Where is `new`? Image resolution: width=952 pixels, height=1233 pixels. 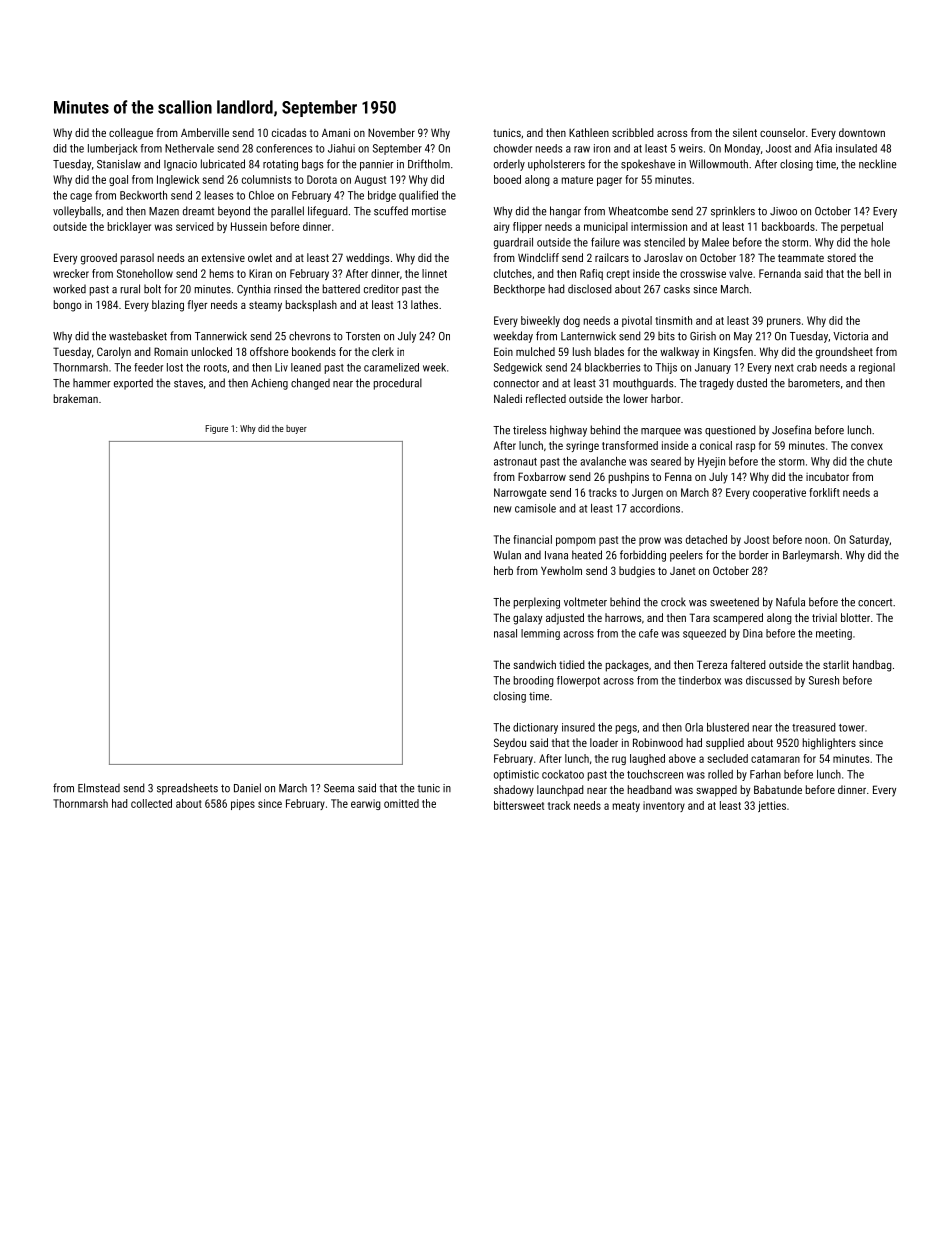 new is located at coordinates (503, 509).
